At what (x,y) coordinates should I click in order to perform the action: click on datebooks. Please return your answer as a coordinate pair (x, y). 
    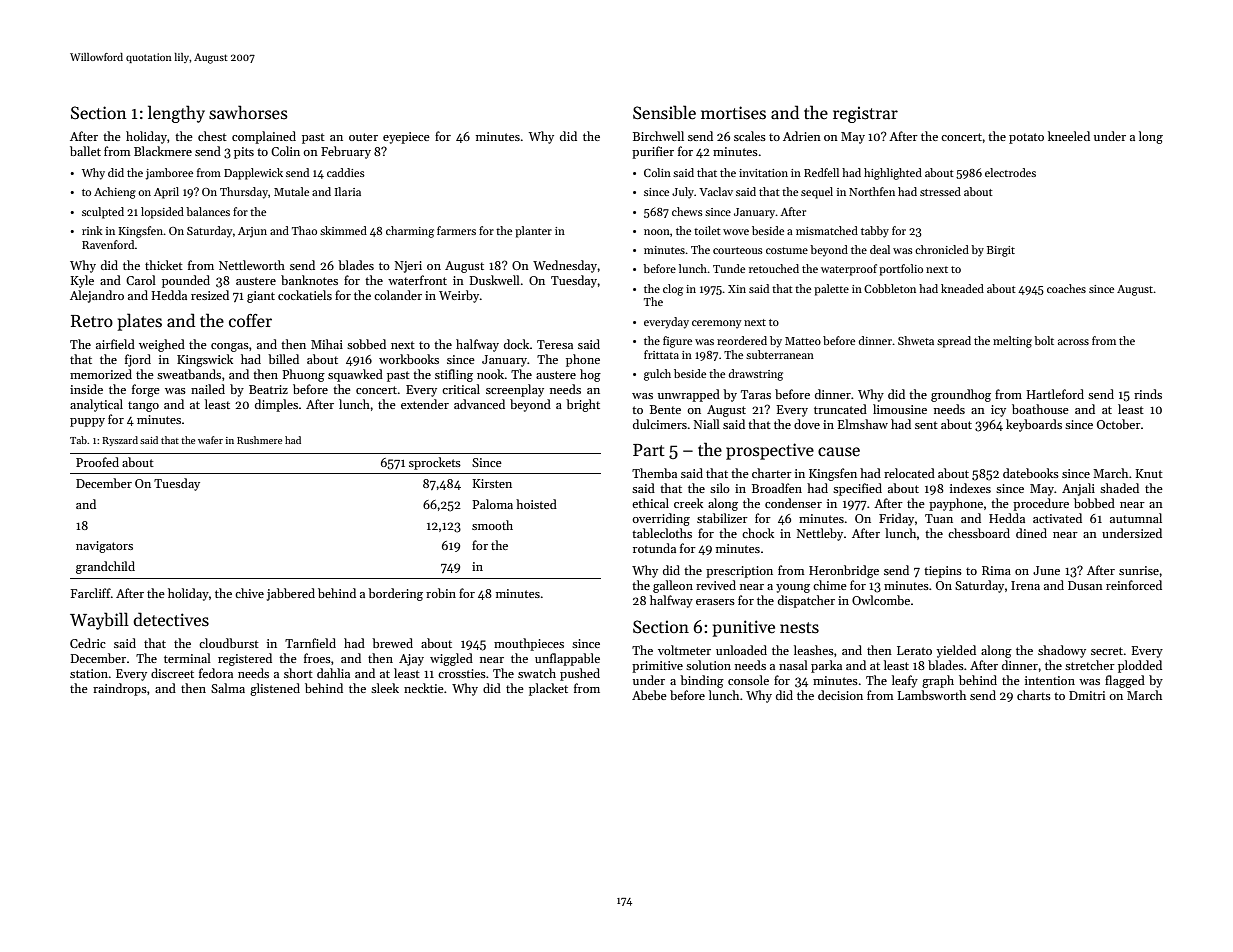
    Looking at the image, I should click on (1031, 473).
